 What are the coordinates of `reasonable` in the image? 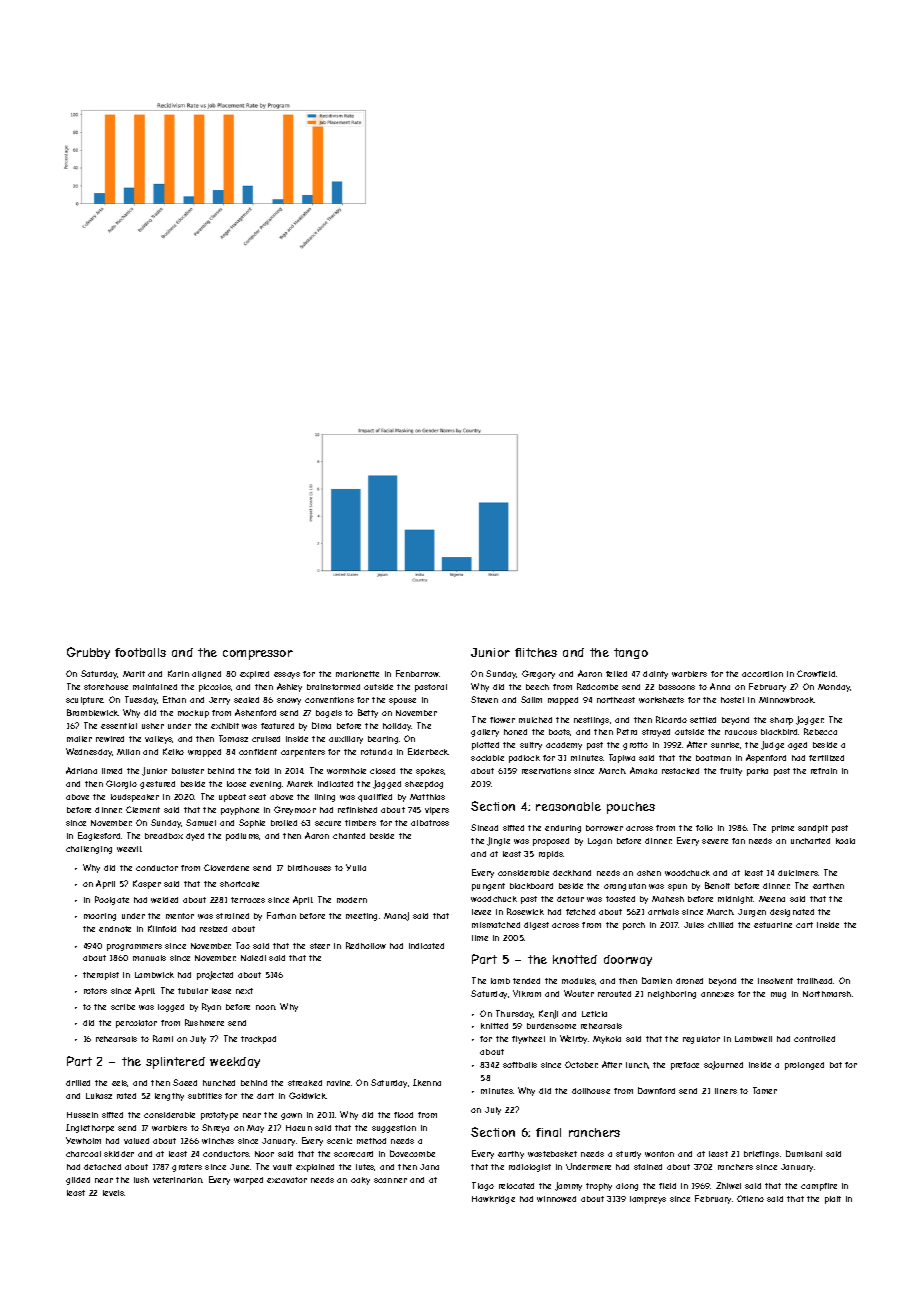 It's located at (568, 806).
